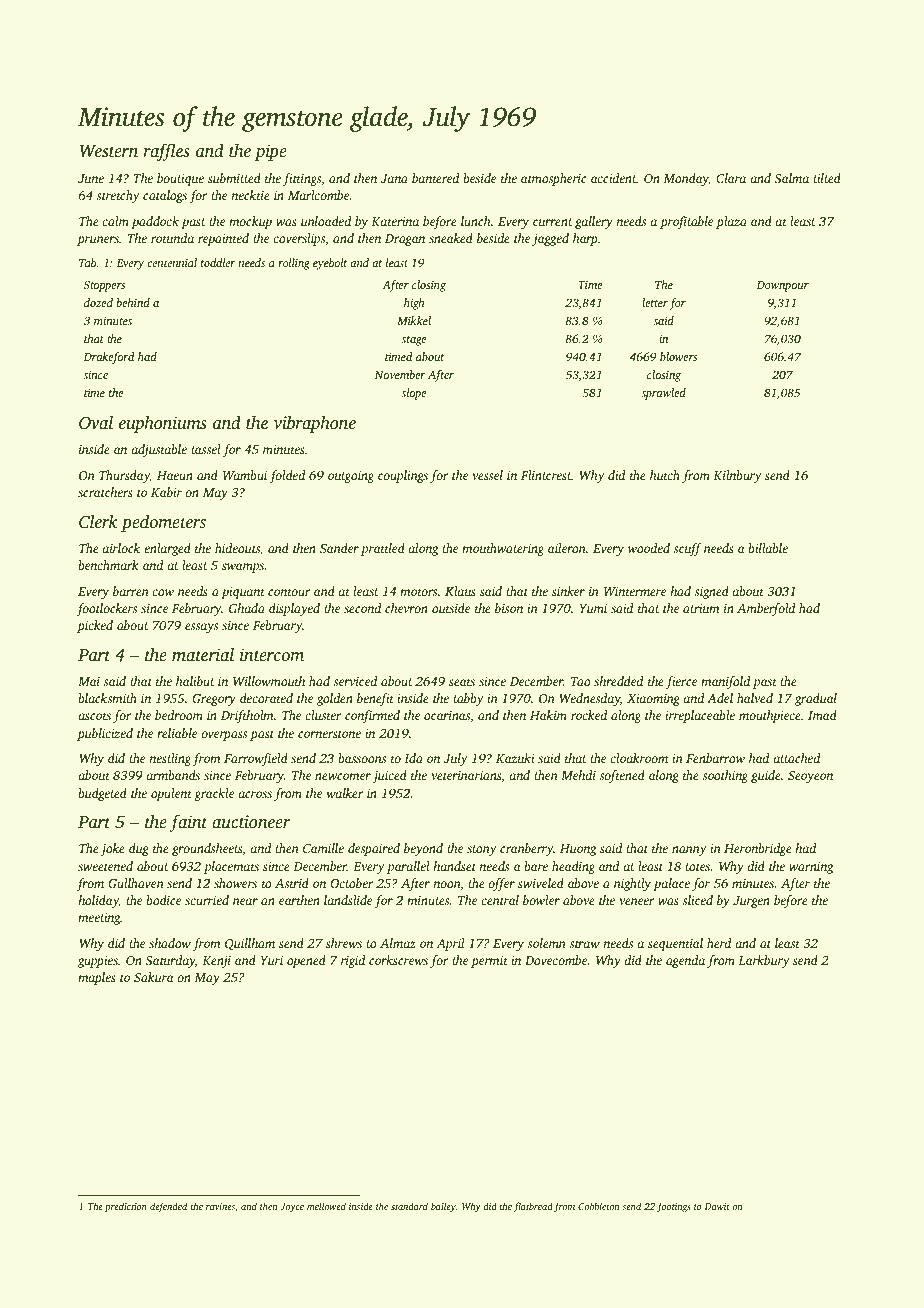 Image resolution: width=924 pixels, height=1308 pixels. I want to click on stony, so click(481, 850).
